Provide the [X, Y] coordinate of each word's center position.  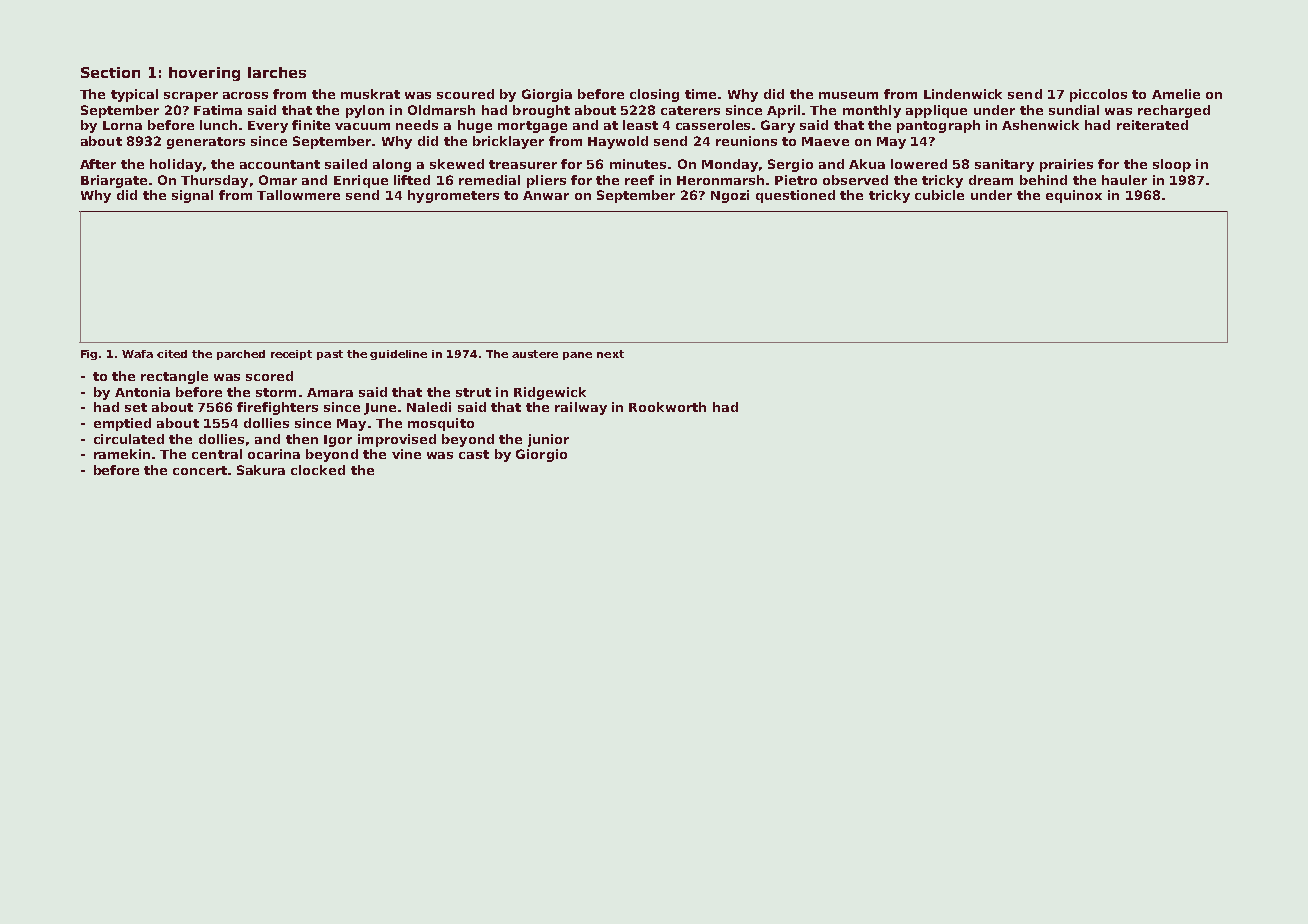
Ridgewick [550, 393]
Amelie [1176, 94]
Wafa [137, 354]
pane [577, 356]
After [98, 164]
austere [535, 354]
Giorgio [541, 455]
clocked [318, 470]
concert [200, 470]
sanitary [1004, 165]
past [330, 355]
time [700, 94]
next [610, 354]
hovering [204, 74]
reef [639, 180]
